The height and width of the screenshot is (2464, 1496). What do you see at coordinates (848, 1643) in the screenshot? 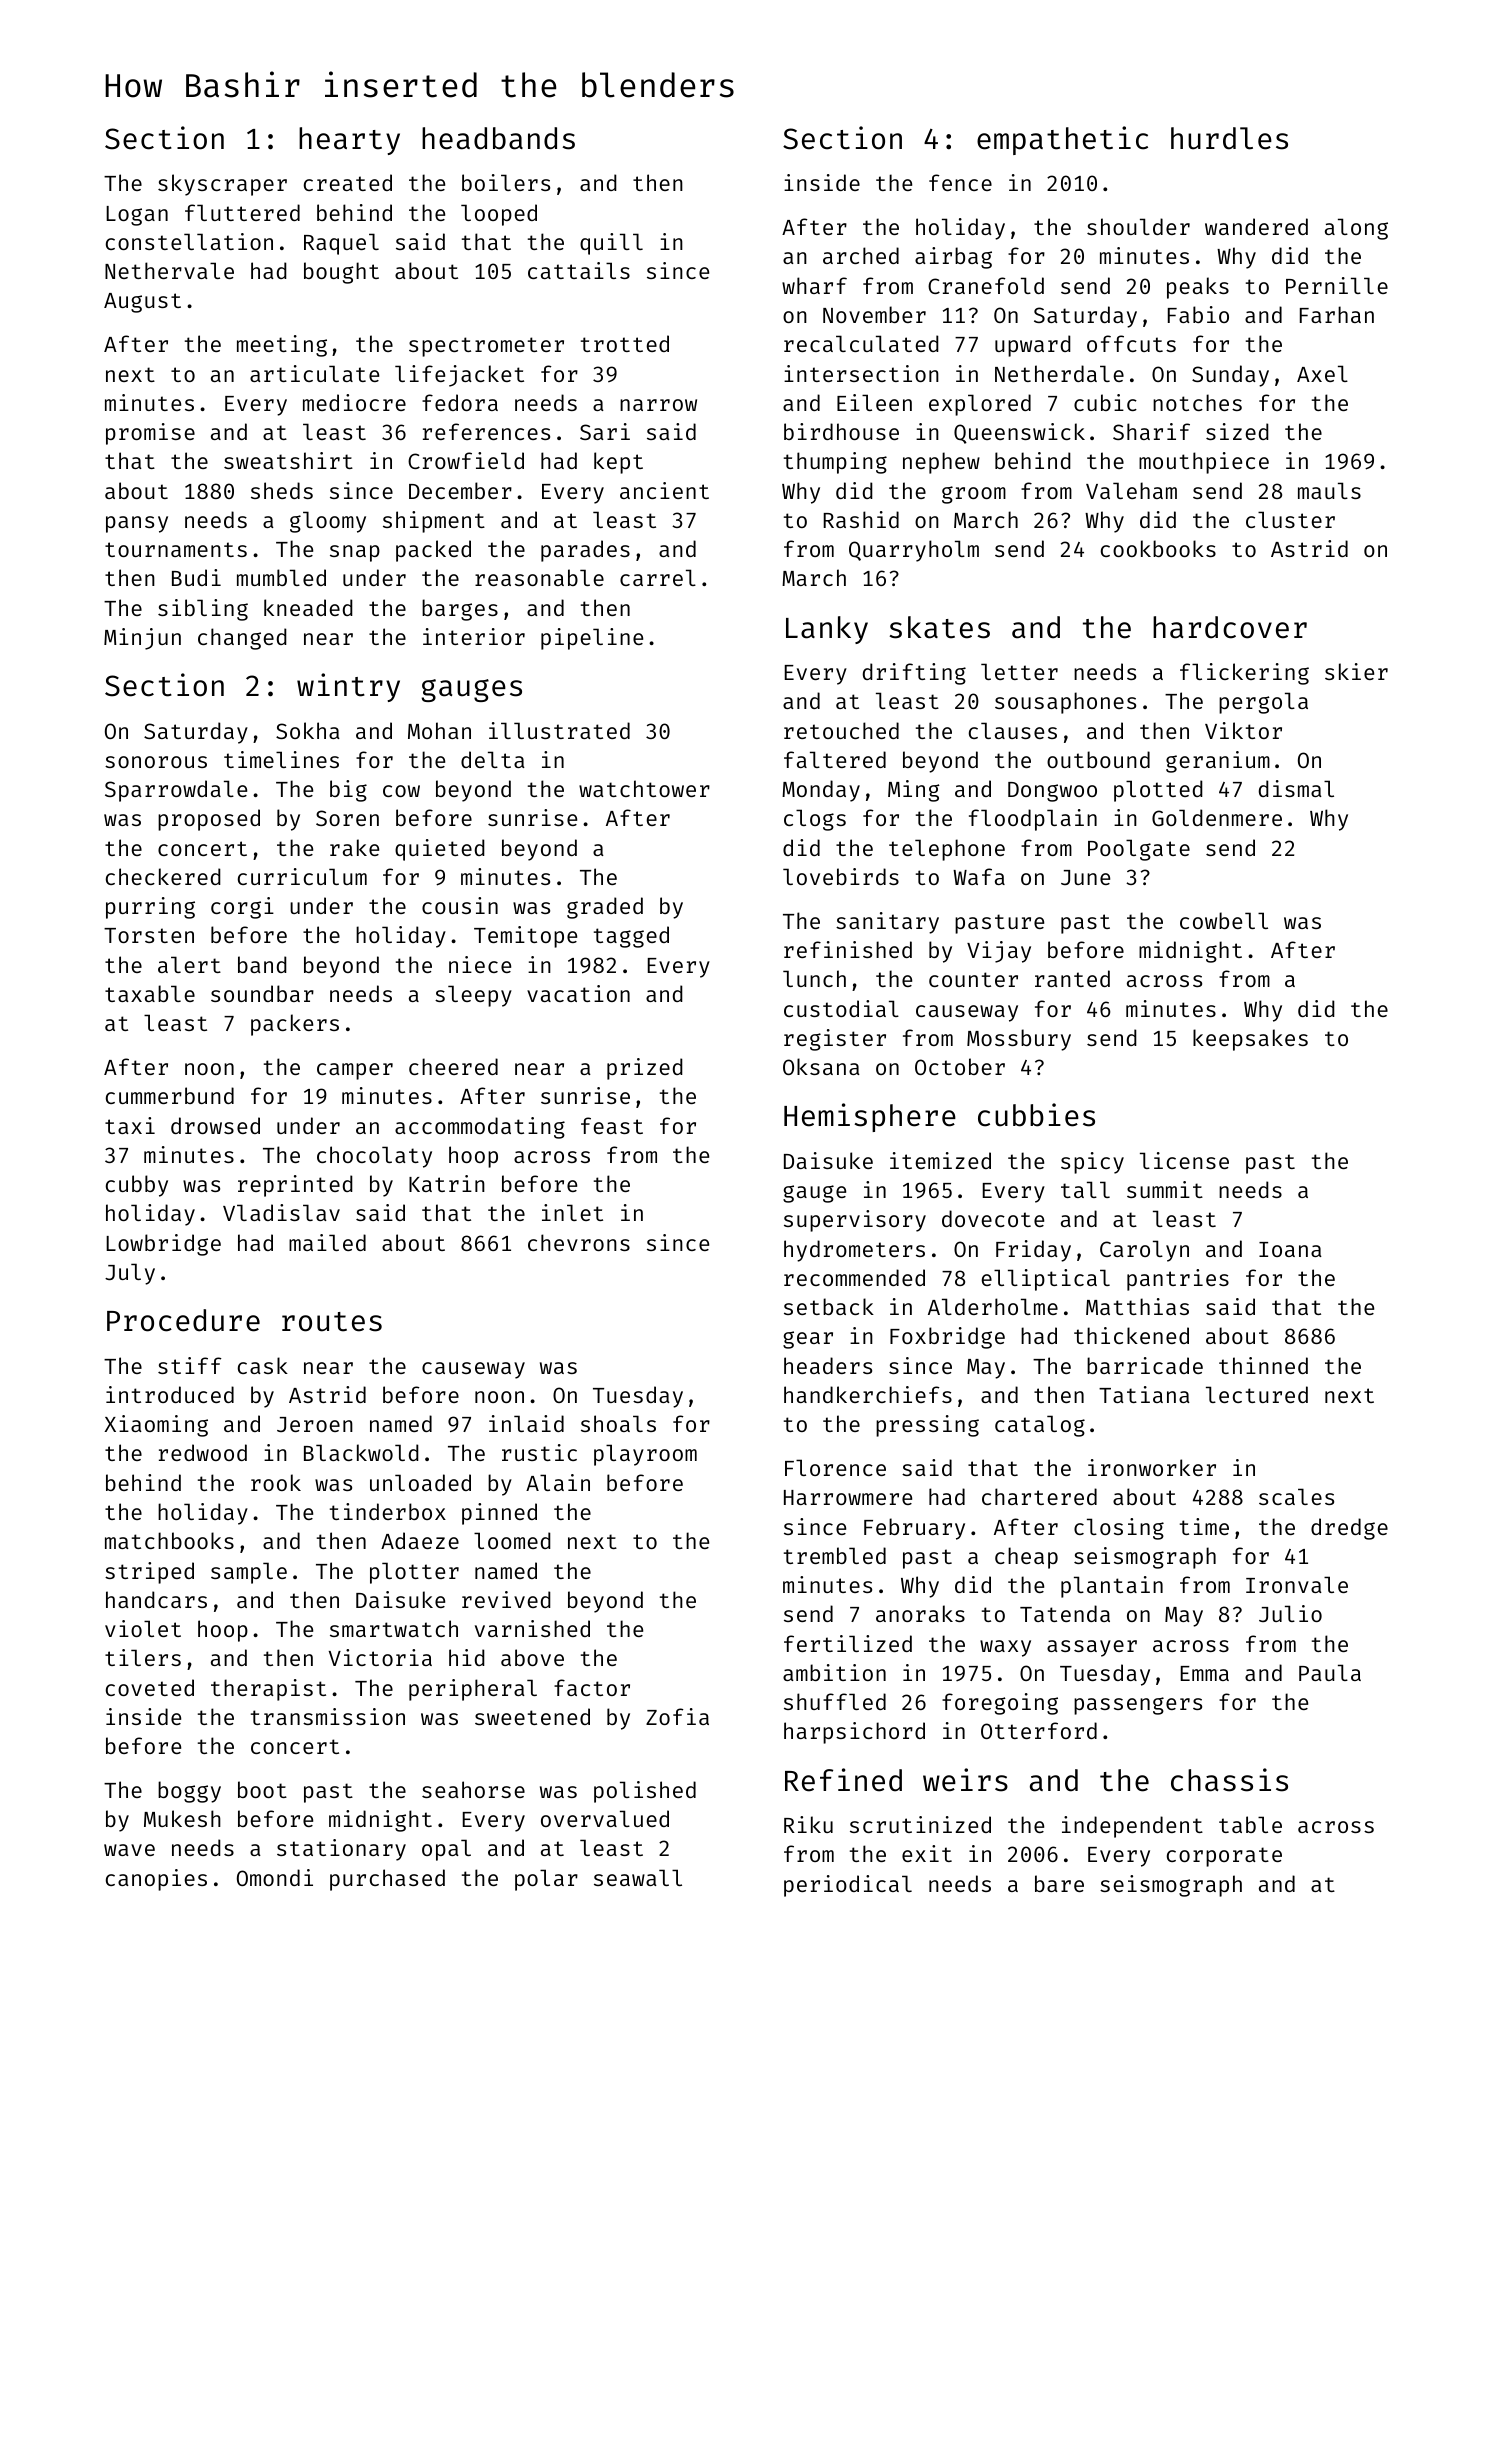
I see `fertilized` at bounding box center [848, 1643].
